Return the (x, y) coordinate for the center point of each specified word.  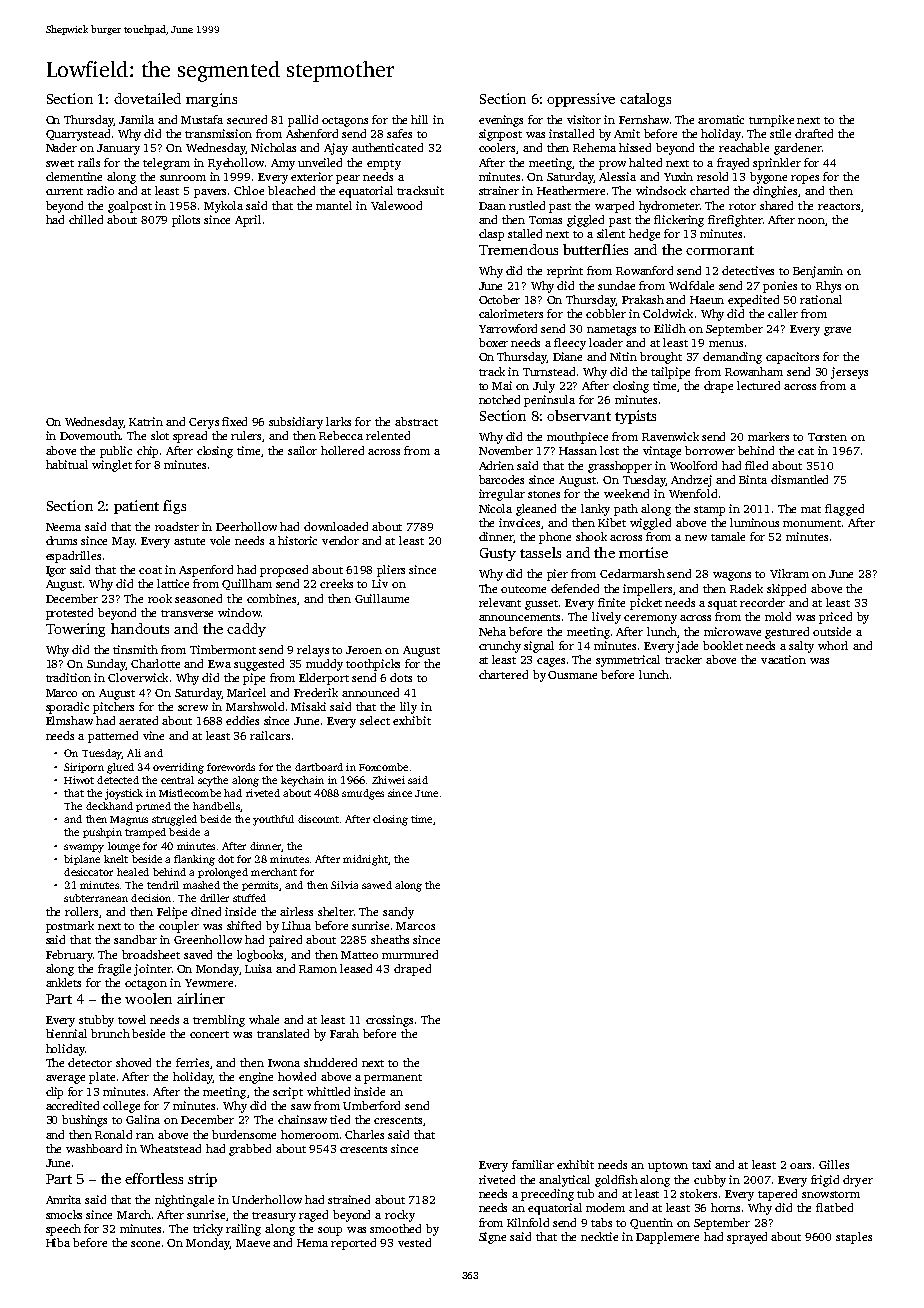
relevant (500, 602)
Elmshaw (69, 720)
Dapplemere (667, 1238)
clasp (491, 235)
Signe (492, 1238)
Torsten (827, 437)
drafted (814, 133)
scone (145, 1244)
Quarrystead (78, 135)
